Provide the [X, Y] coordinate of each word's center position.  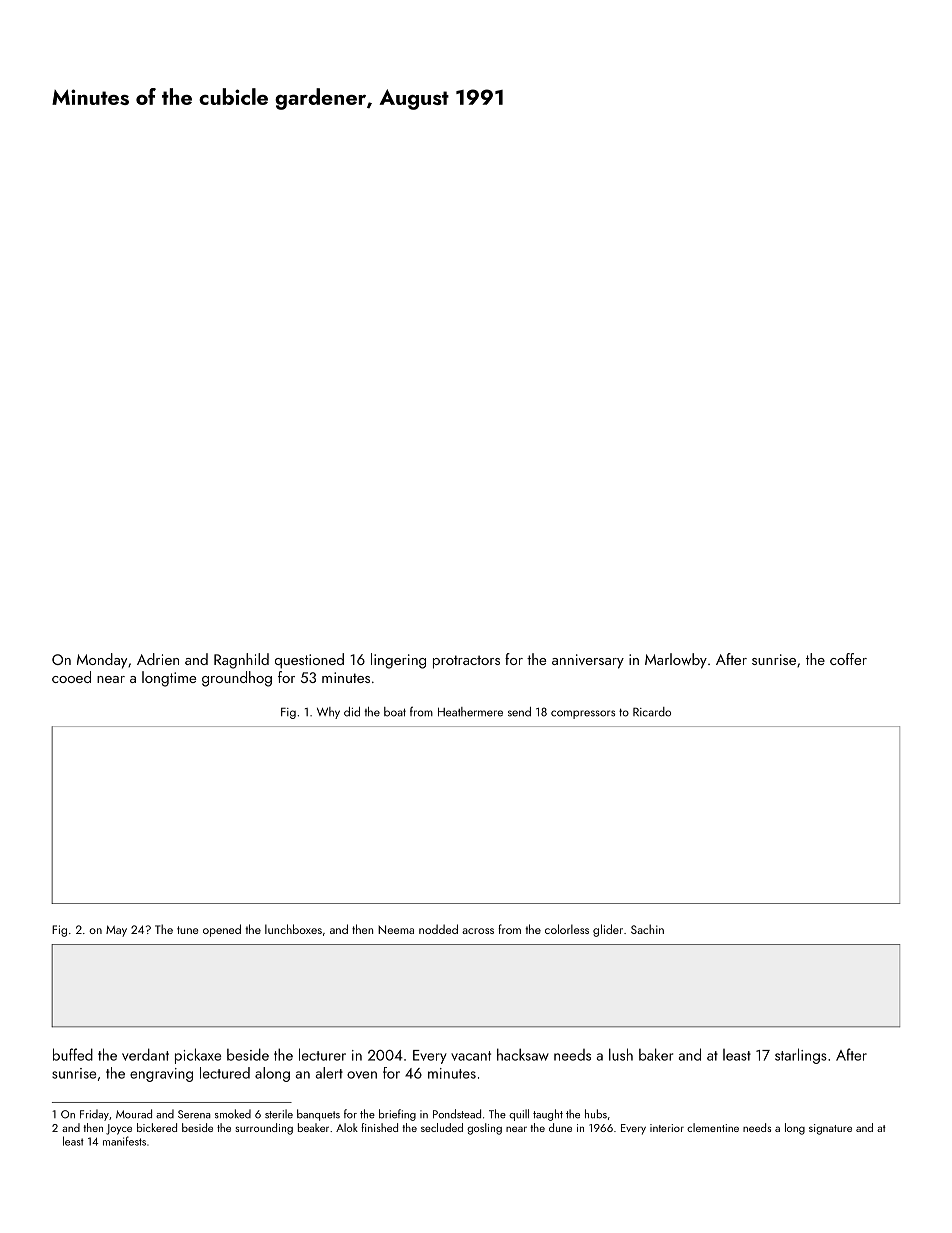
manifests [124, 1141]
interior [667, 1128]
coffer [848, 659]
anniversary [588, 661]
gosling [484, 1129]
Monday [102, 661]
